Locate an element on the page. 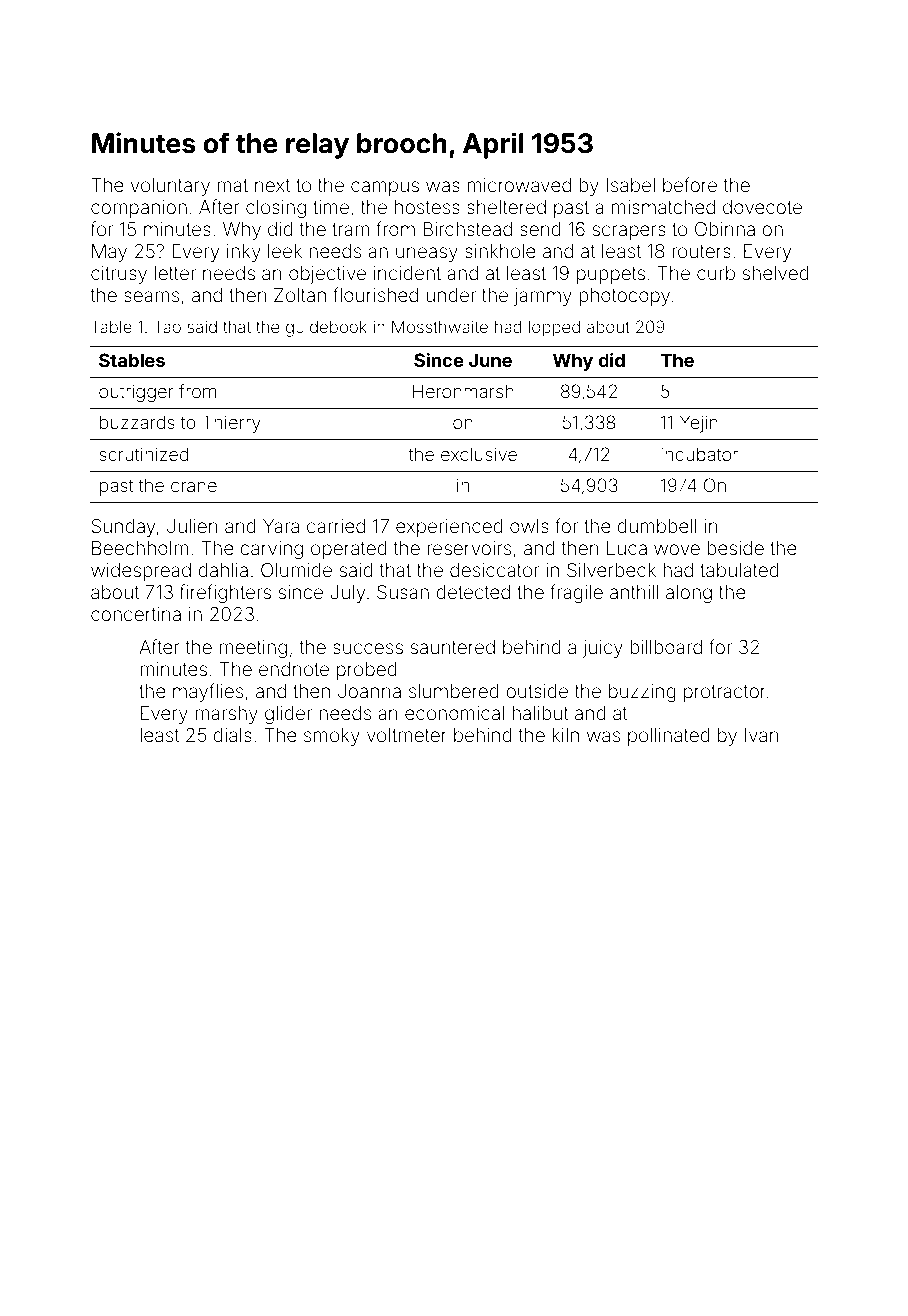  dials is located at coordinates (232, 735).
